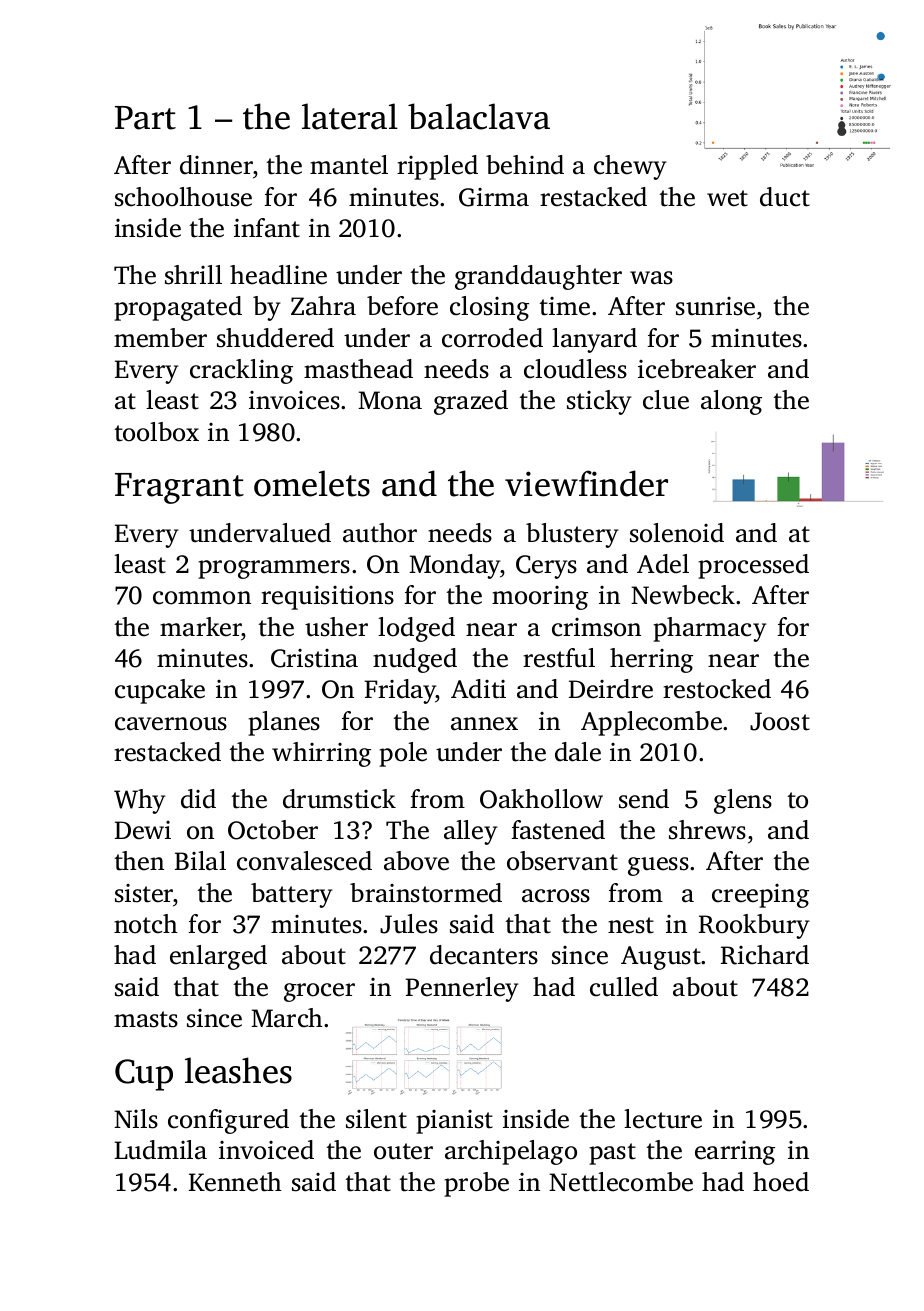 The width and height of the document is (924, 1311). Describe the element at coordinates (630, 167) in the document. I see `chewy` at that location.
